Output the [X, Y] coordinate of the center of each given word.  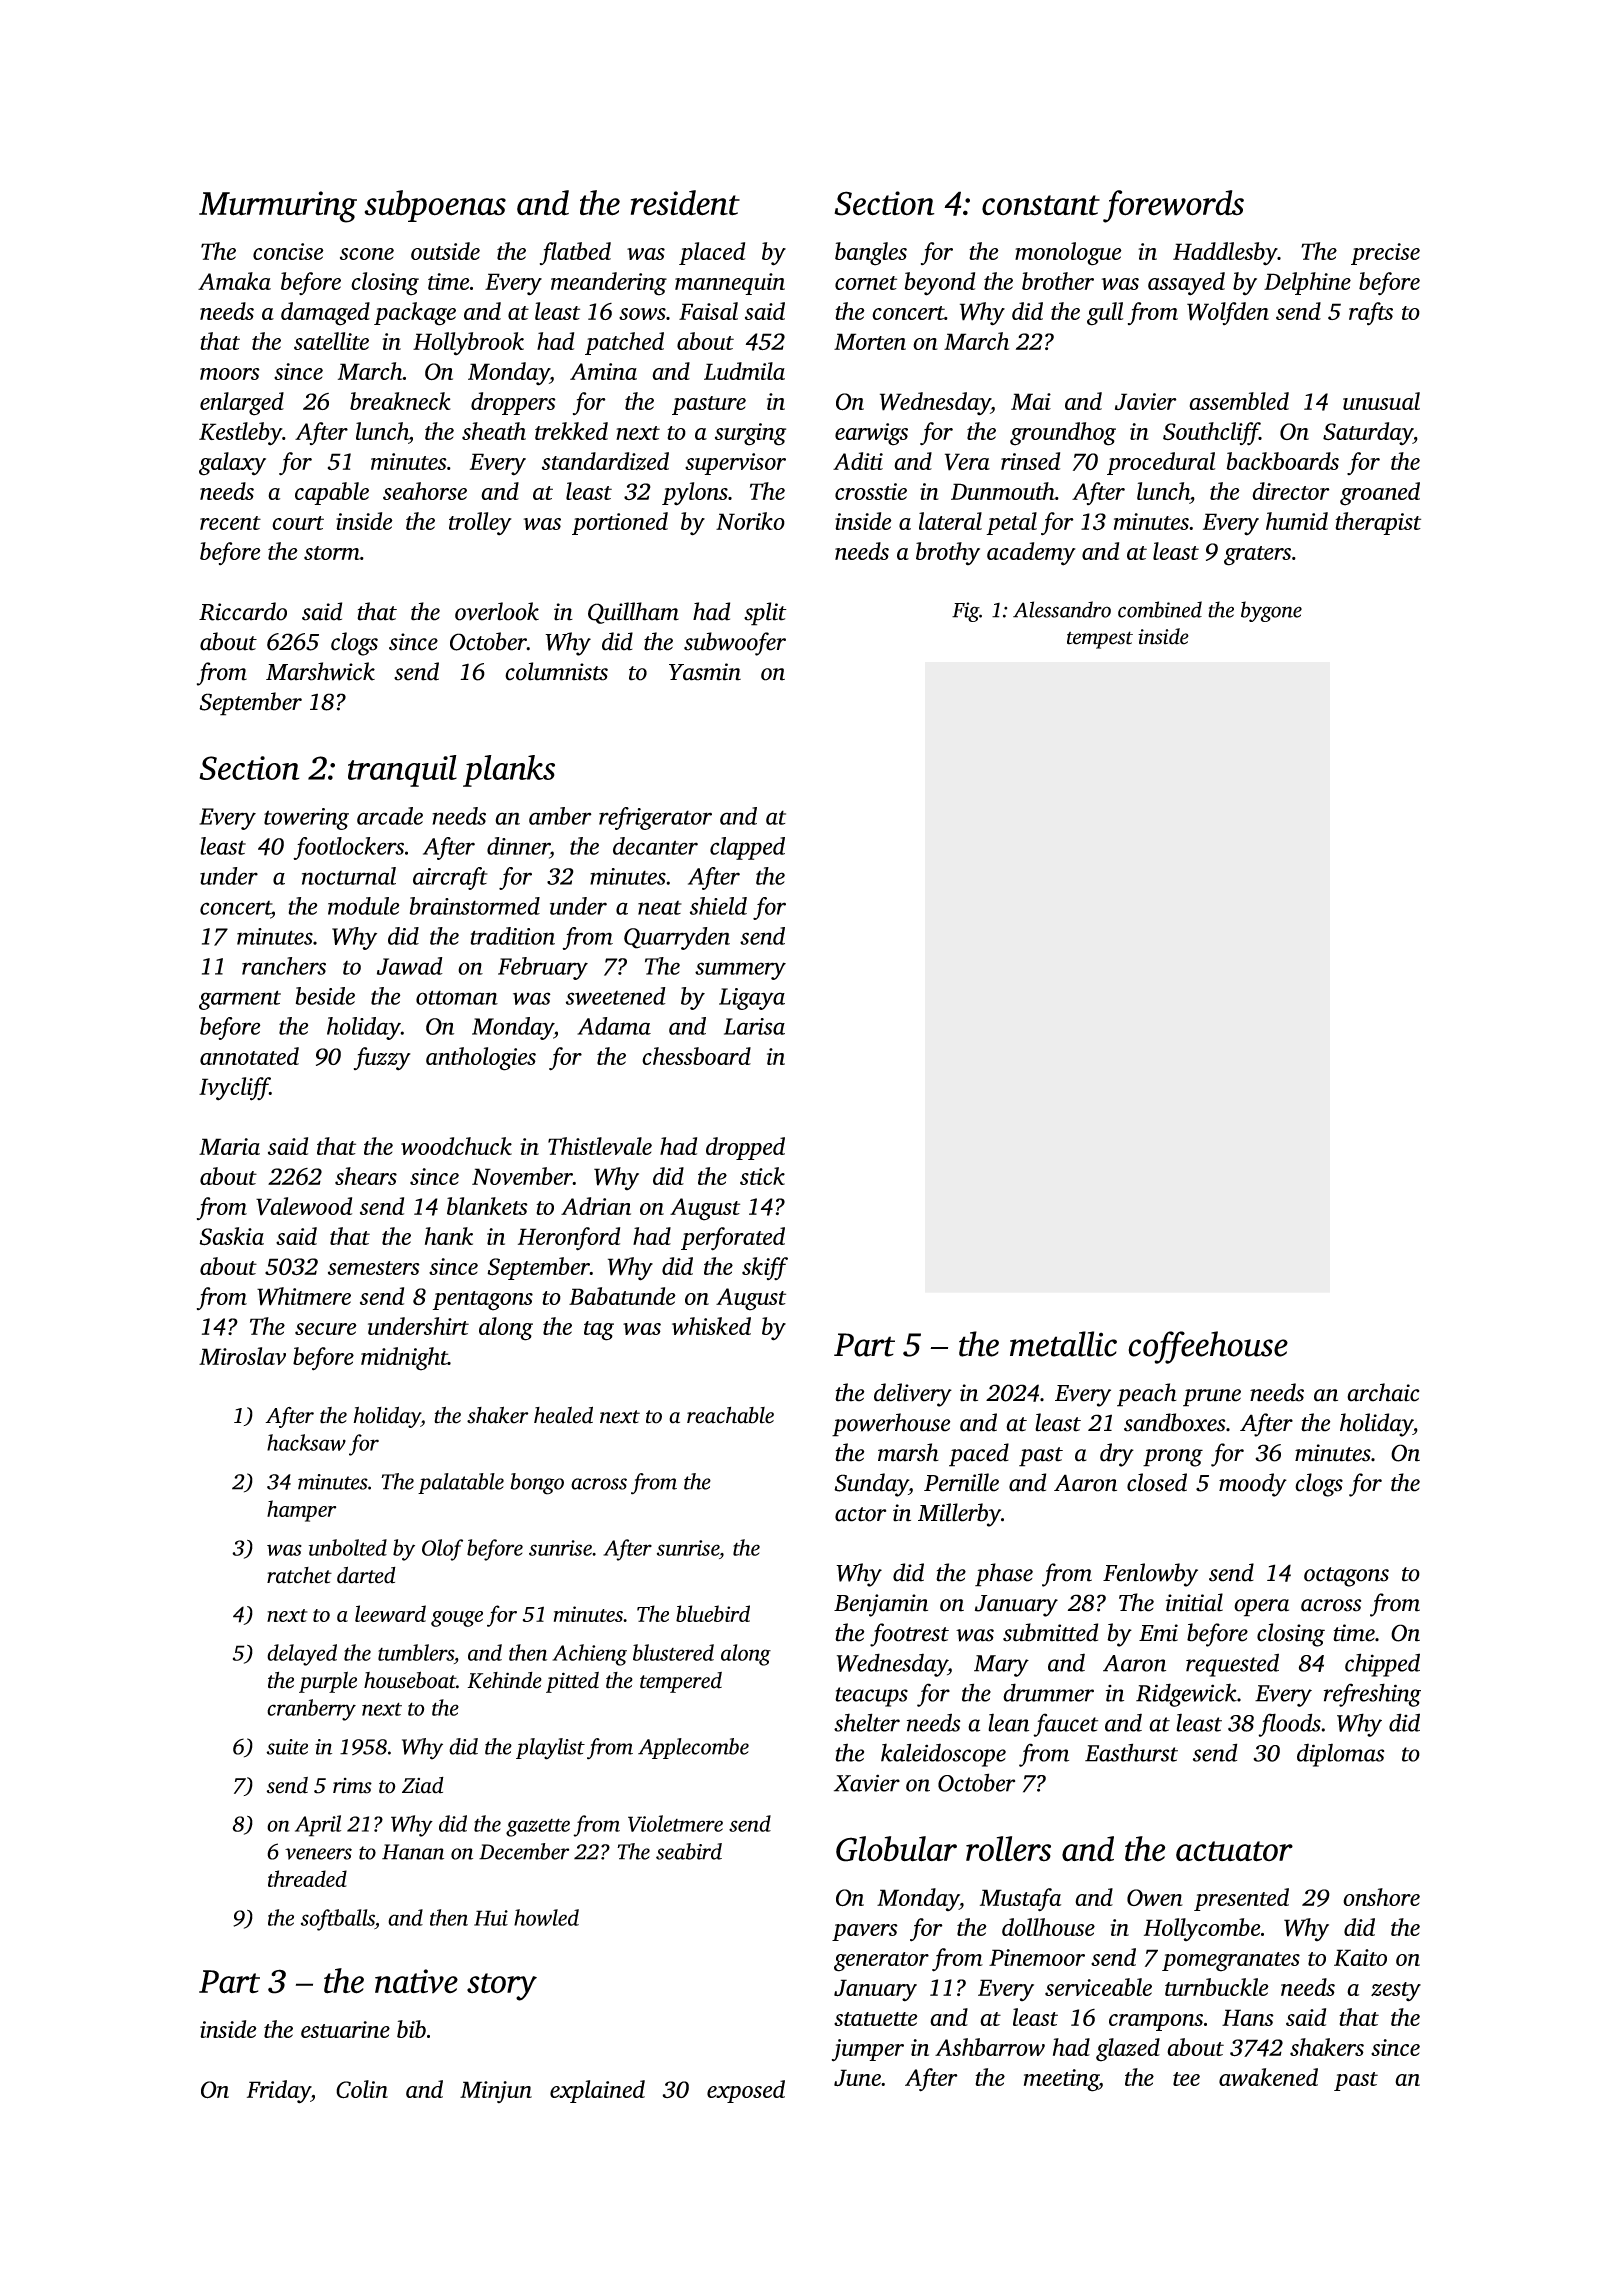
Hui [491, 1918]
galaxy [232, 464]
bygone [1271, 611]
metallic [1063, 1344]
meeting [1061, 2080]
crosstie [871, 491]
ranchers [284, 966]
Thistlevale [600, 1146]
